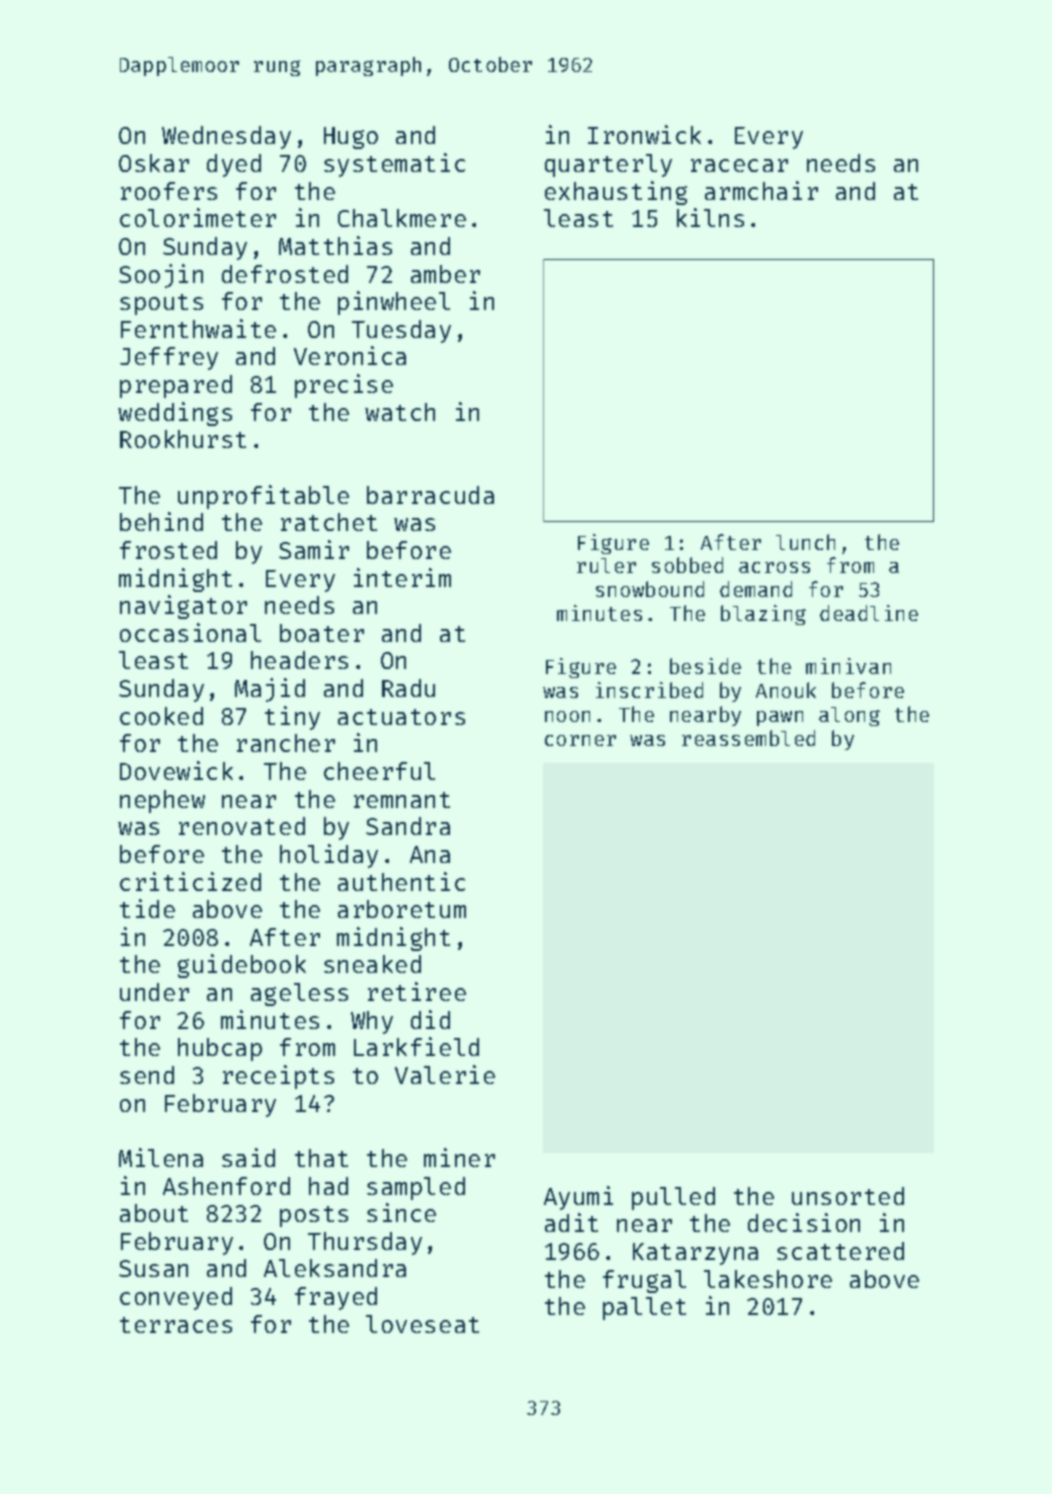 Image resolution: width=1052 pixels, height=1494 pixels. What do you see at coordinates (748, 738) in the screenshot?
I see `reassembled` at bounding box center [748, 738].
